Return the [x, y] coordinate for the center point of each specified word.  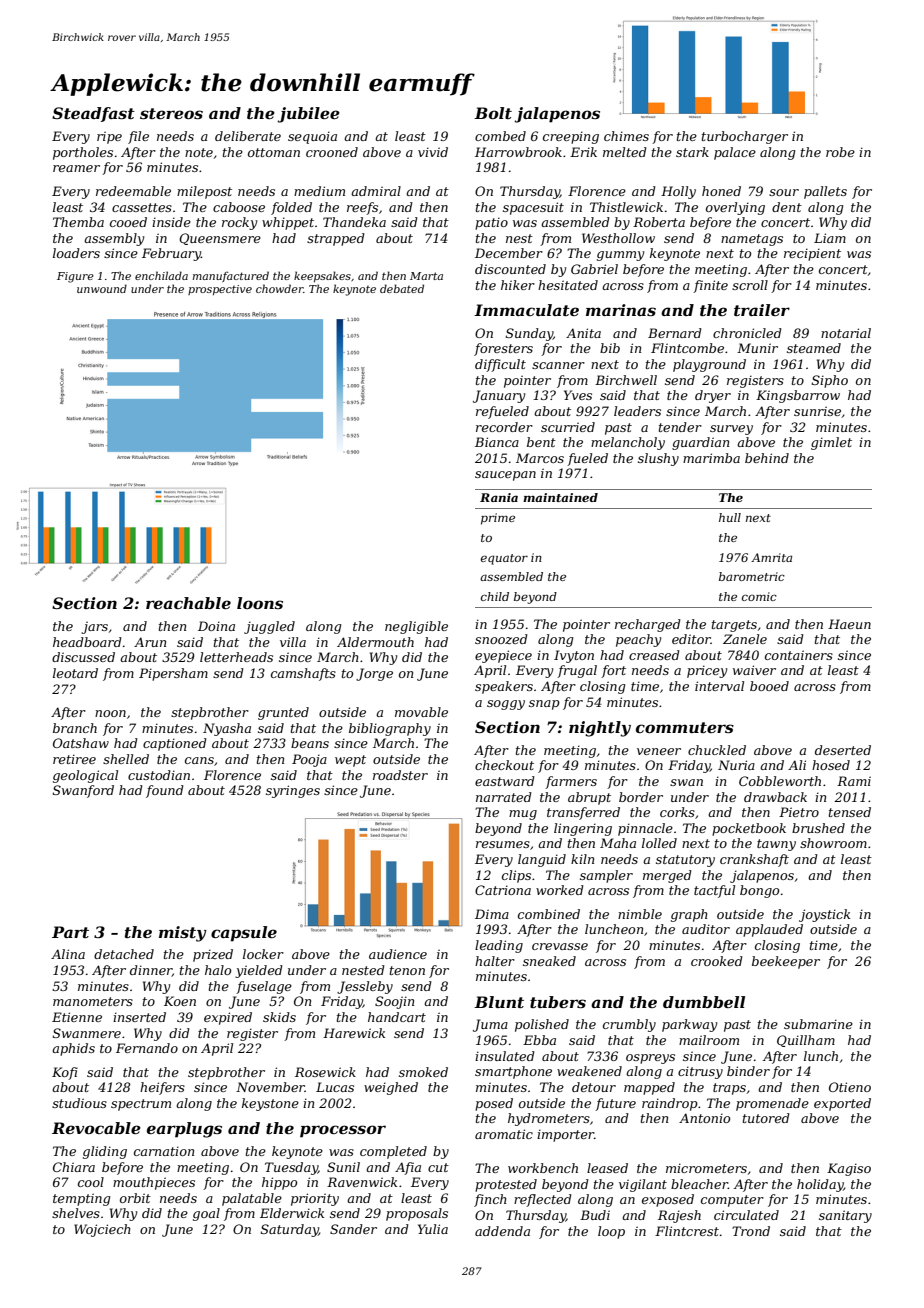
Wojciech [102, 1230]
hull [730, 517]
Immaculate [526, 310]
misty [183, 934]
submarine [818, 1024]
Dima [492, 914]
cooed [128, 222]
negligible [416, 627]
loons [260, 603]
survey [731, 430]
